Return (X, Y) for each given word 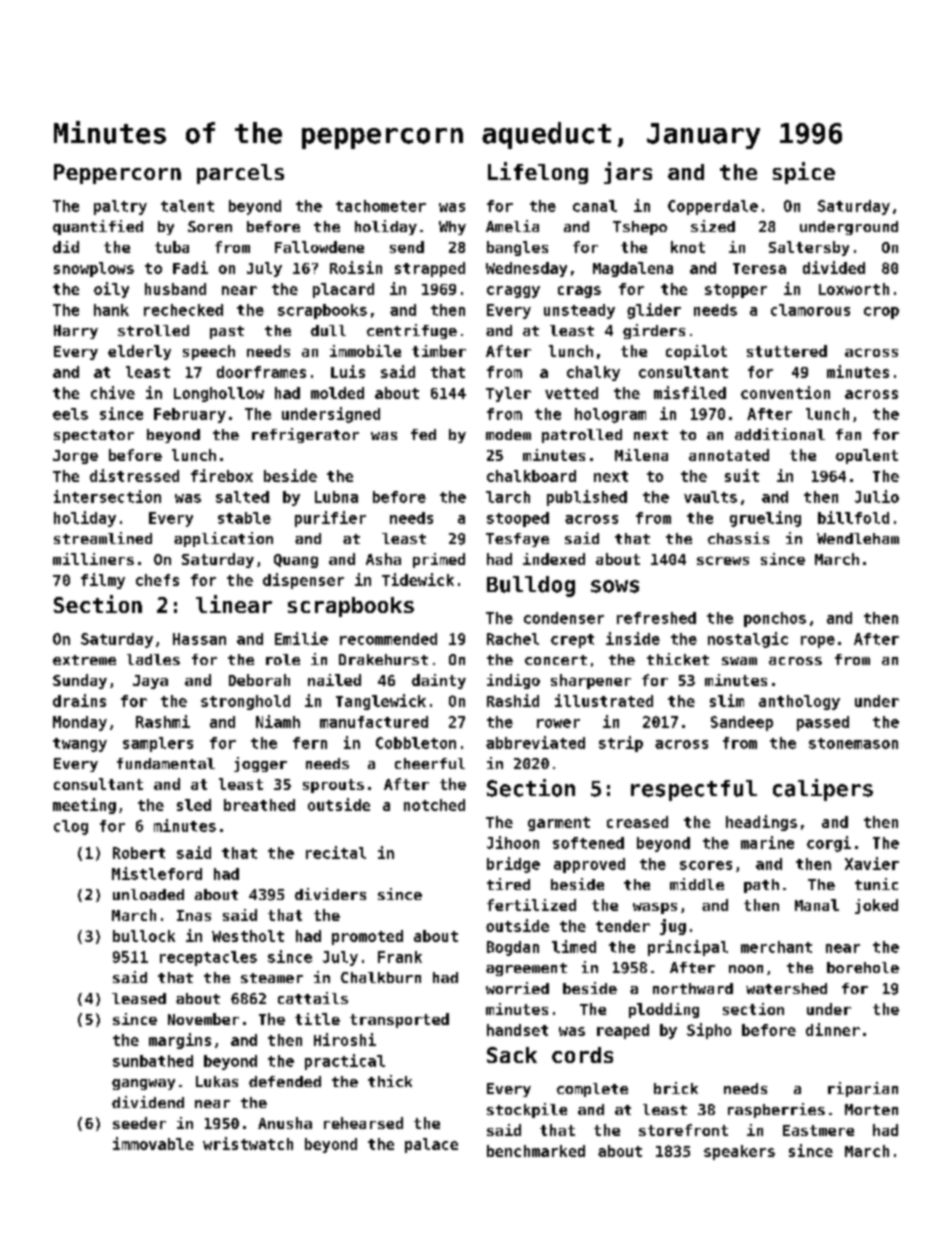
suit (742, 475)
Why (452, 228)
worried (517, 988)
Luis (348, 371)
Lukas (217, 1081)
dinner (833, 1029)
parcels (240, 174)
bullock (144, 936)
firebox (222, 475)
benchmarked (536, 1151)
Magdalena (633, 269)
